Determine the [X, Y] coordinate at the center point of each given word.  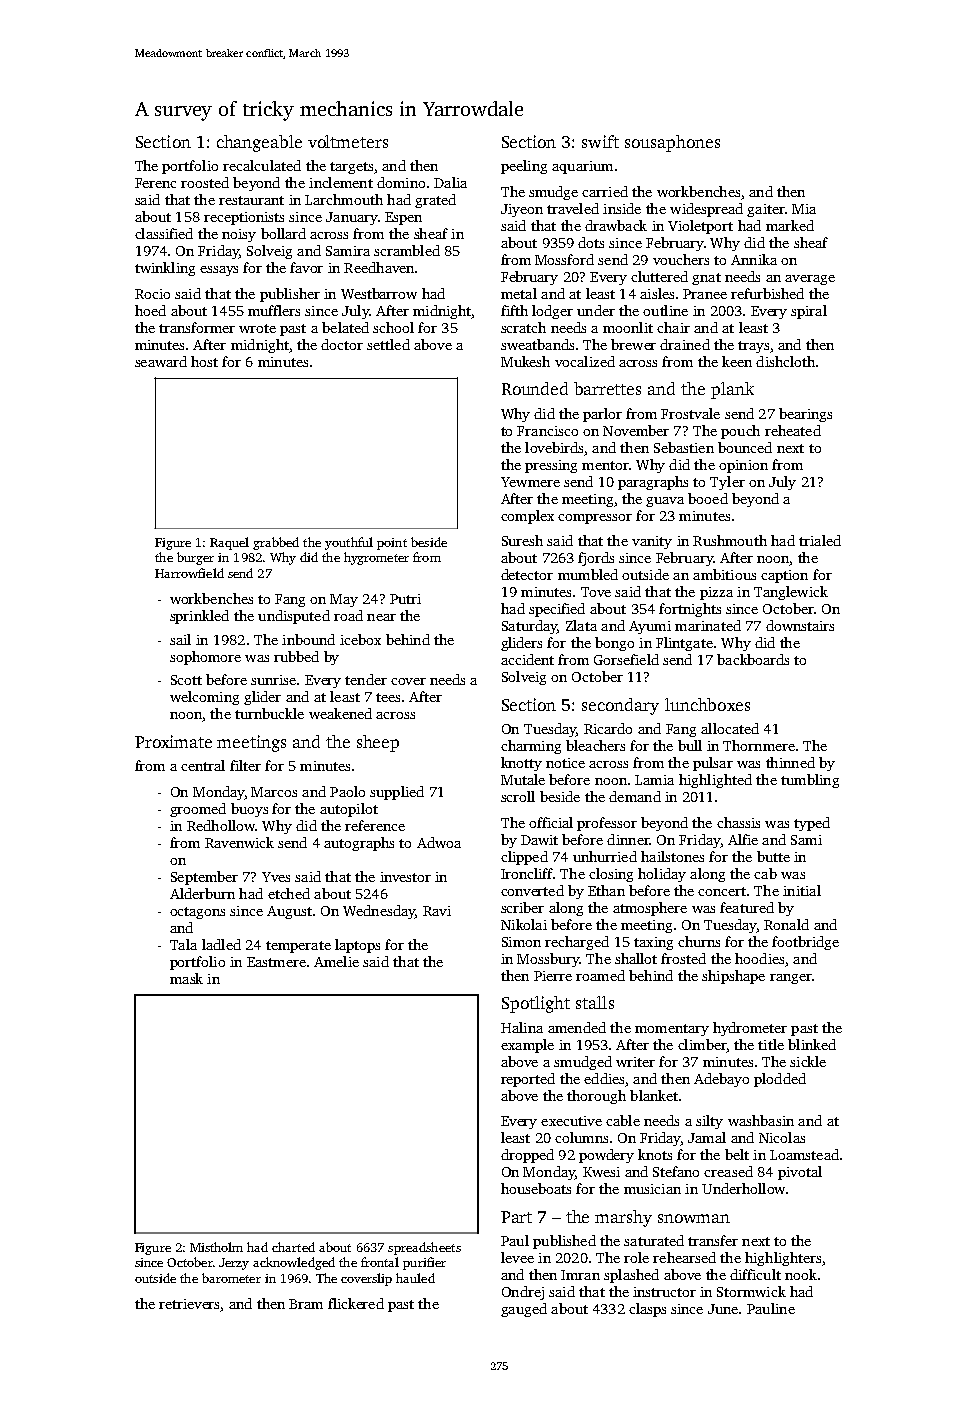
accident [527, 659]
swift [600, 141]
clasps [647, 1310]
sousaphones [672, 143]
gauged [524, 1310]
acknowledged [294, 1263]
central [203, 765]
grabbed [276, 543]
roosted [205, 182]
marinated [708, 625]
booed [708, 498]
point [392, 544]
